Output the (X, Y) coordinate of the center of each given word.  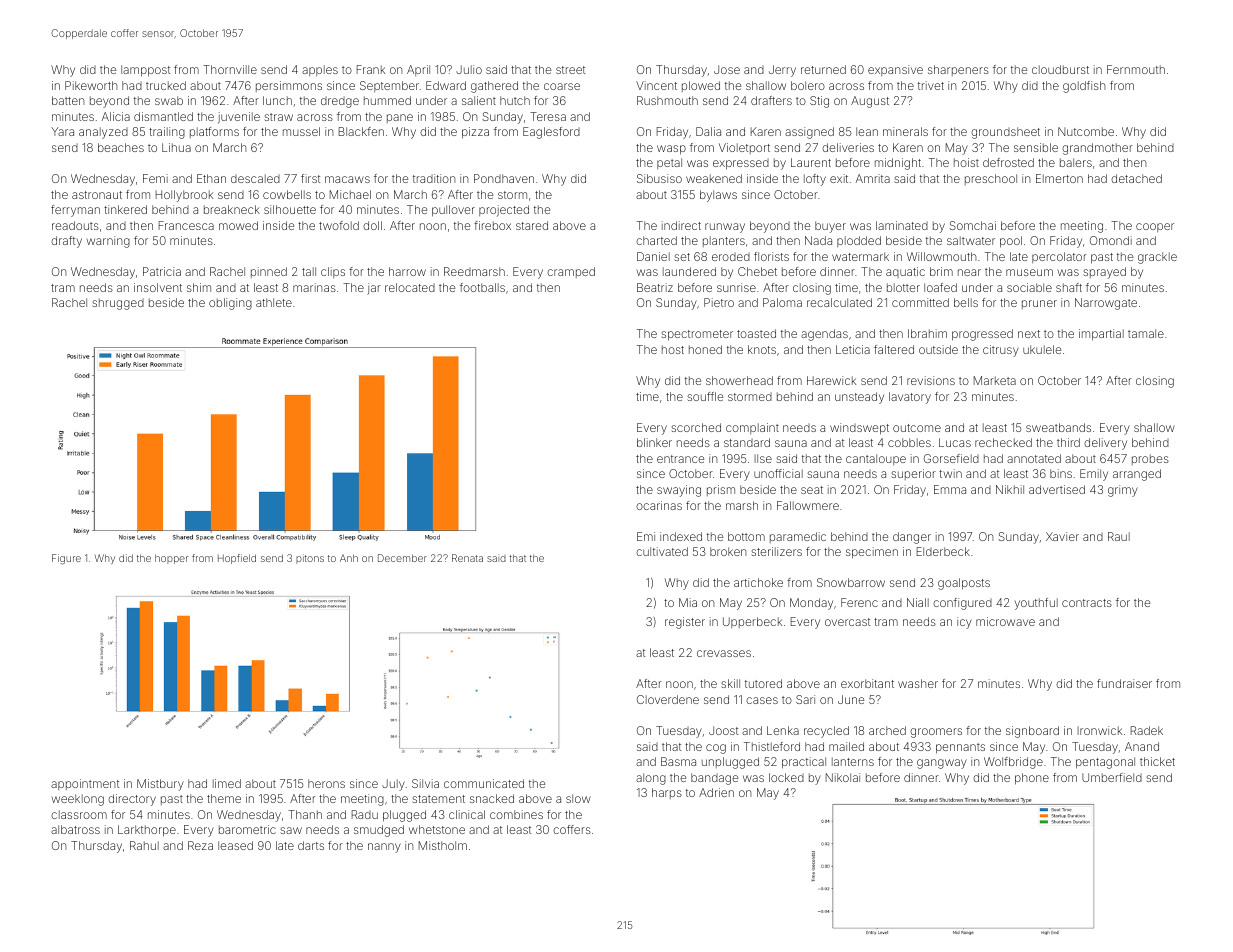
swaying (679, 491)
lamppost (145, 71)
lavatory (910, 398)
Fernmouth (1136, 69)
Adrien (716, 792)
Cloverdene (668, 699)
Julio (469, 69)
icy (964, 623)
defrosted (1008, 162)
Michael (350, 194)
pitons (310, 559)
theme (224, 798)
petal (669, 163)
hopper (172, 559)
